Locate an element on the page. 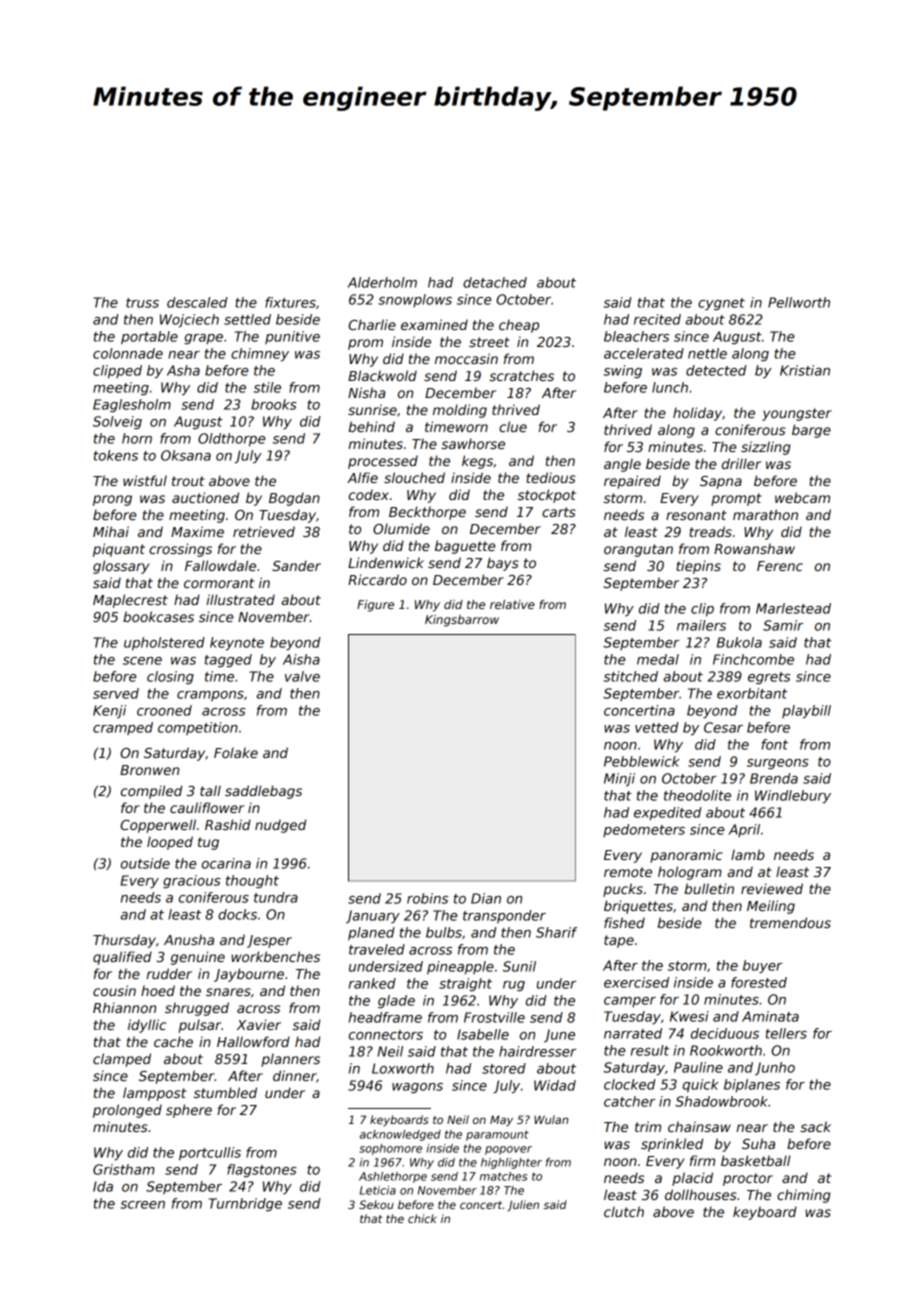  detached is located at coordinates (495, 282).
